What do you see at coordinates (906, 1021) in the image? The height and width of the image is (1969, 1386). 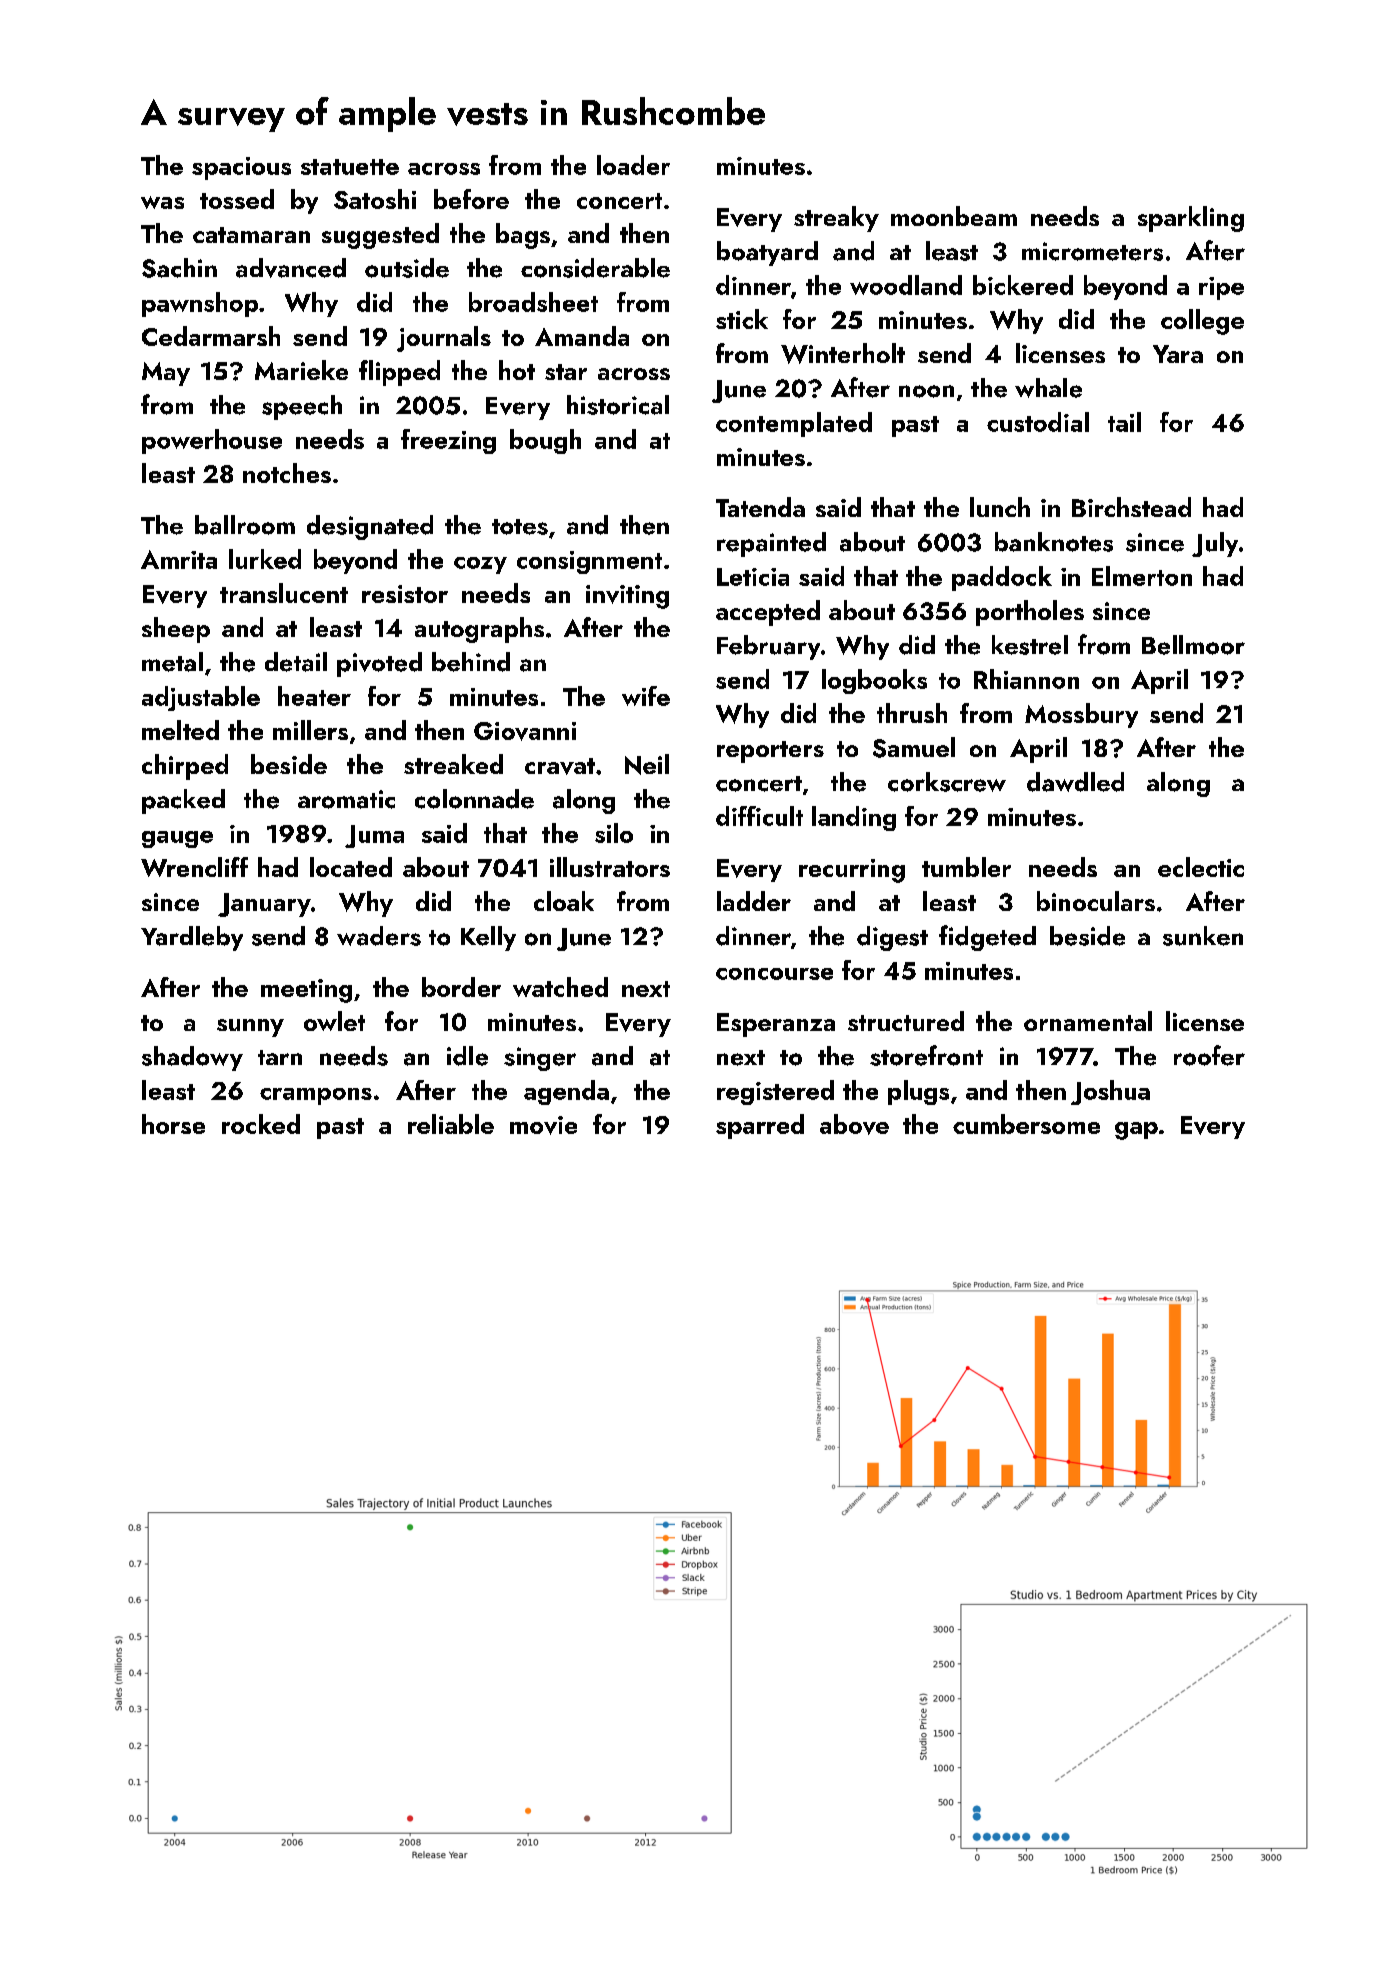 I see `structured` at bounding box center [906, 1021].
